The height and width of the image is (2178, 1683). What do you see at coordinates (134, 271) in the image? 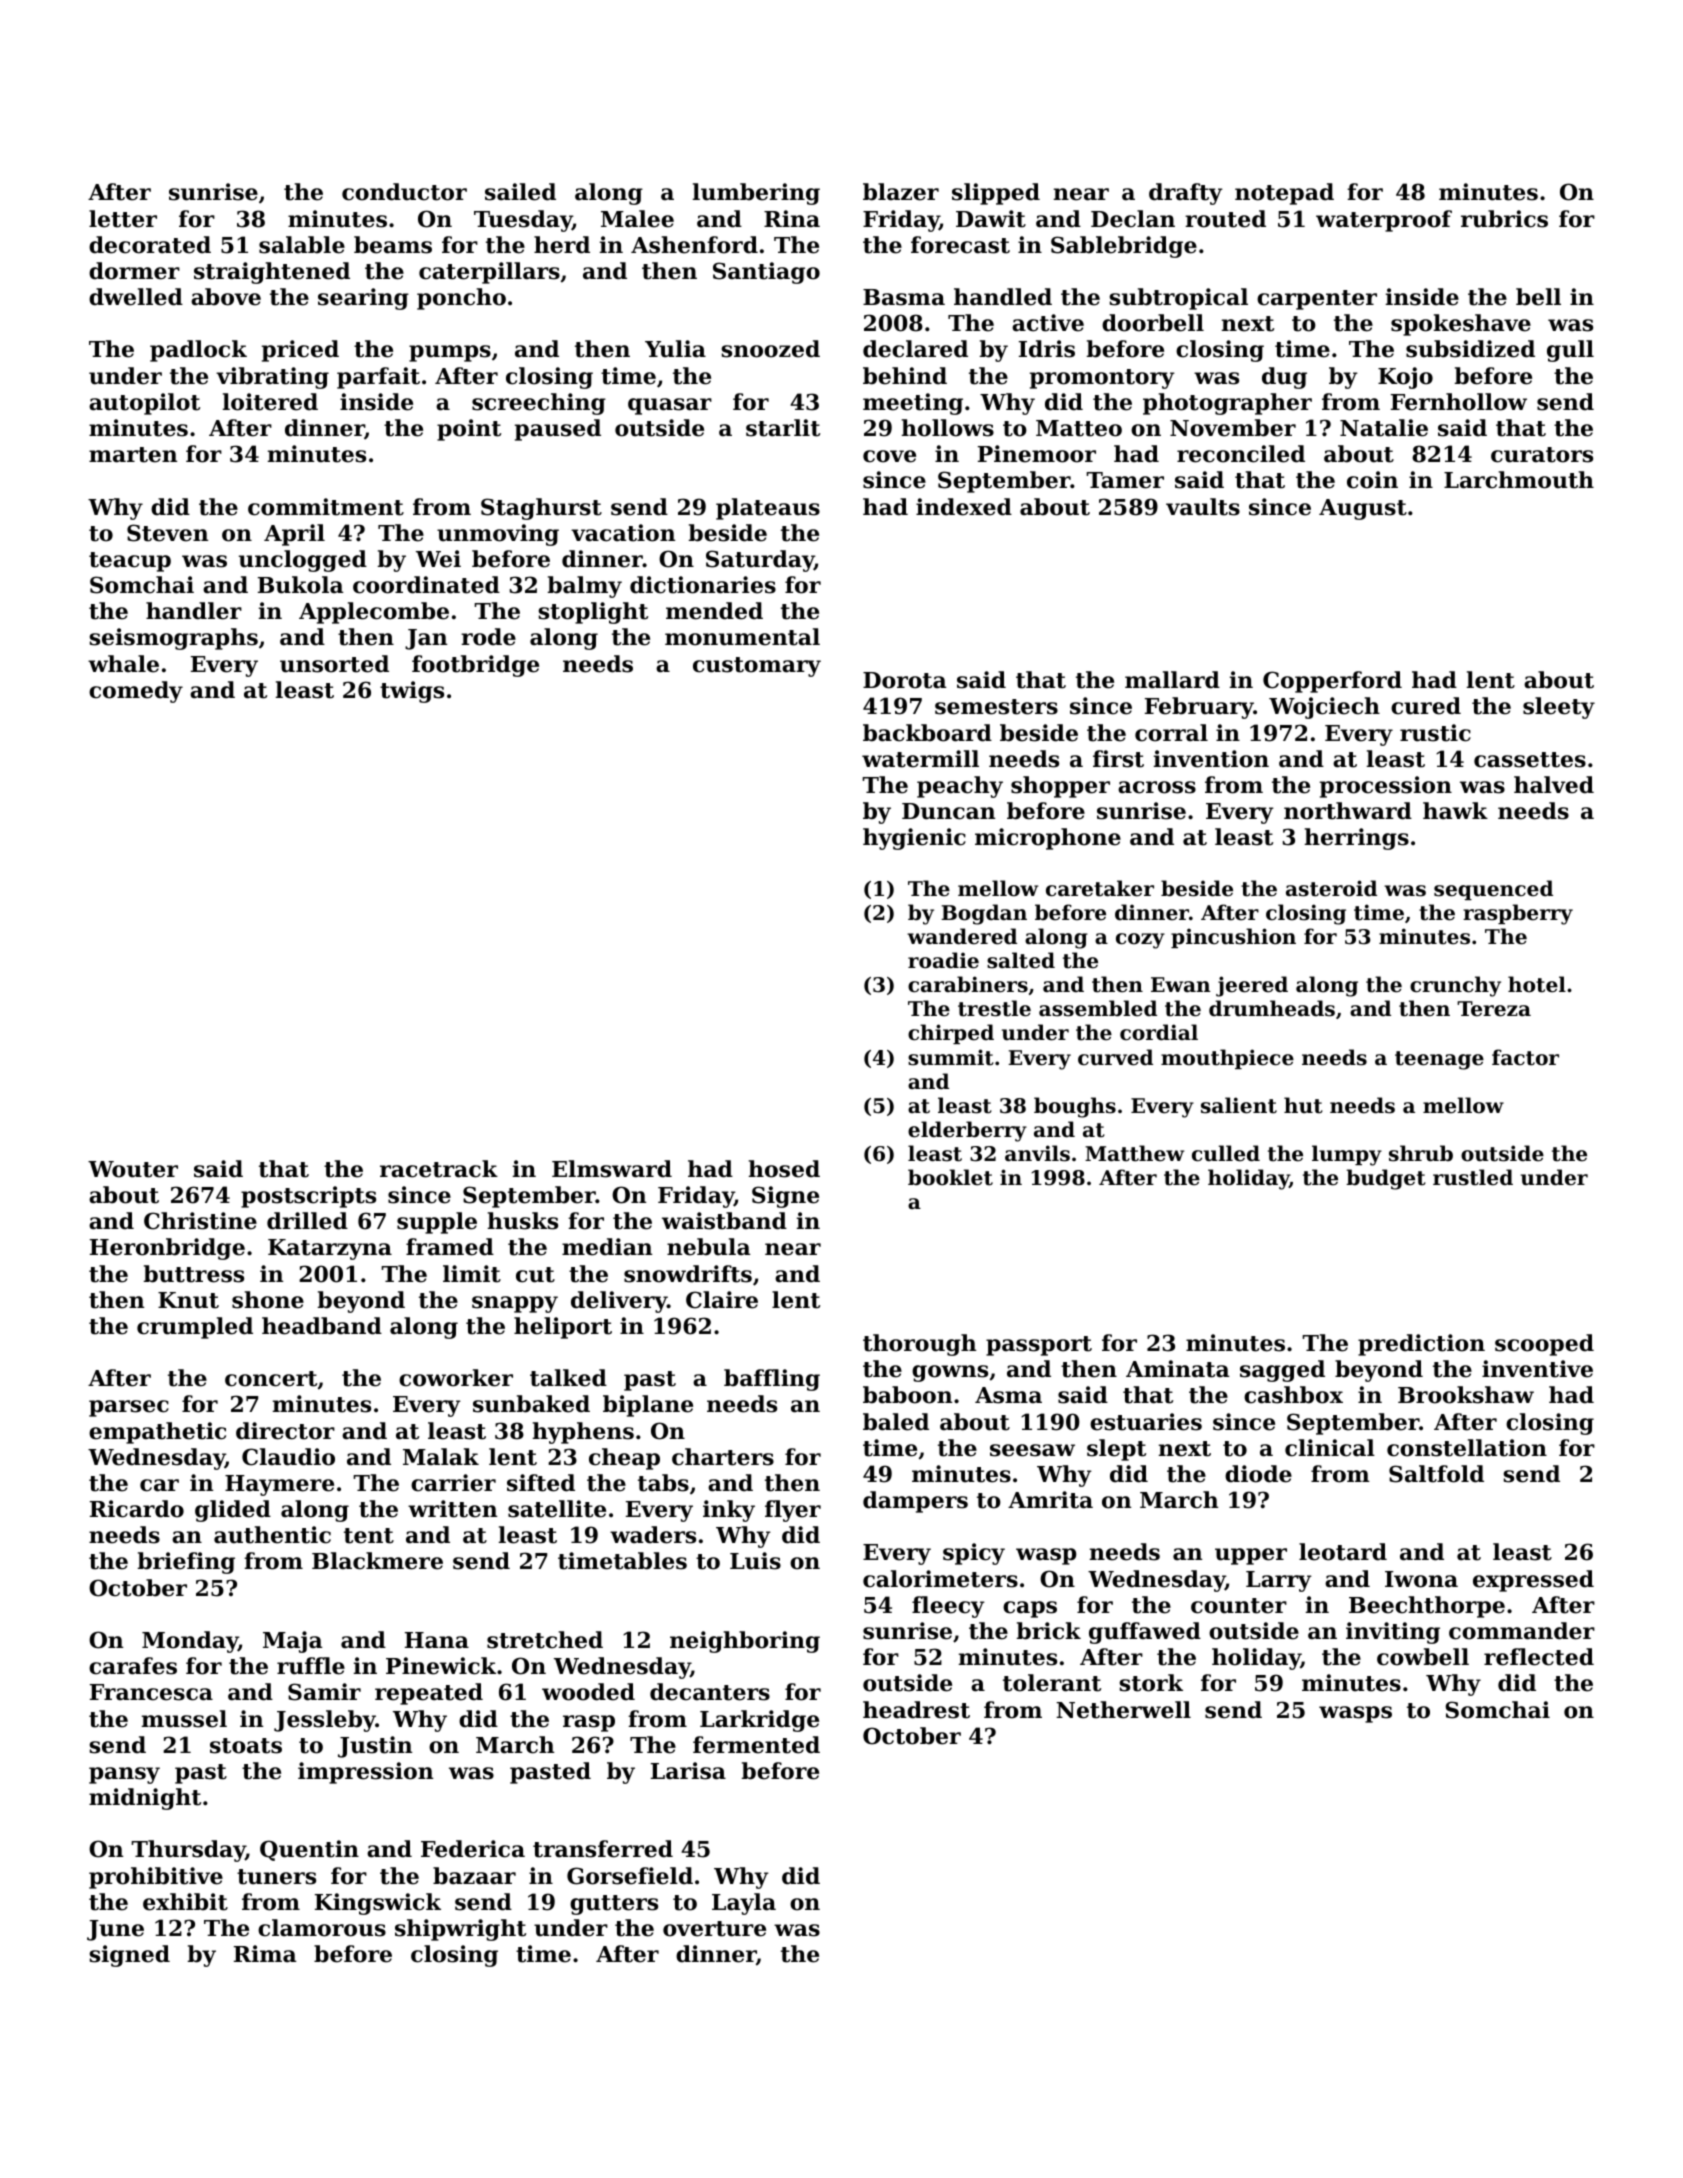
I see `dormer` at bounding box center [134, 271].
